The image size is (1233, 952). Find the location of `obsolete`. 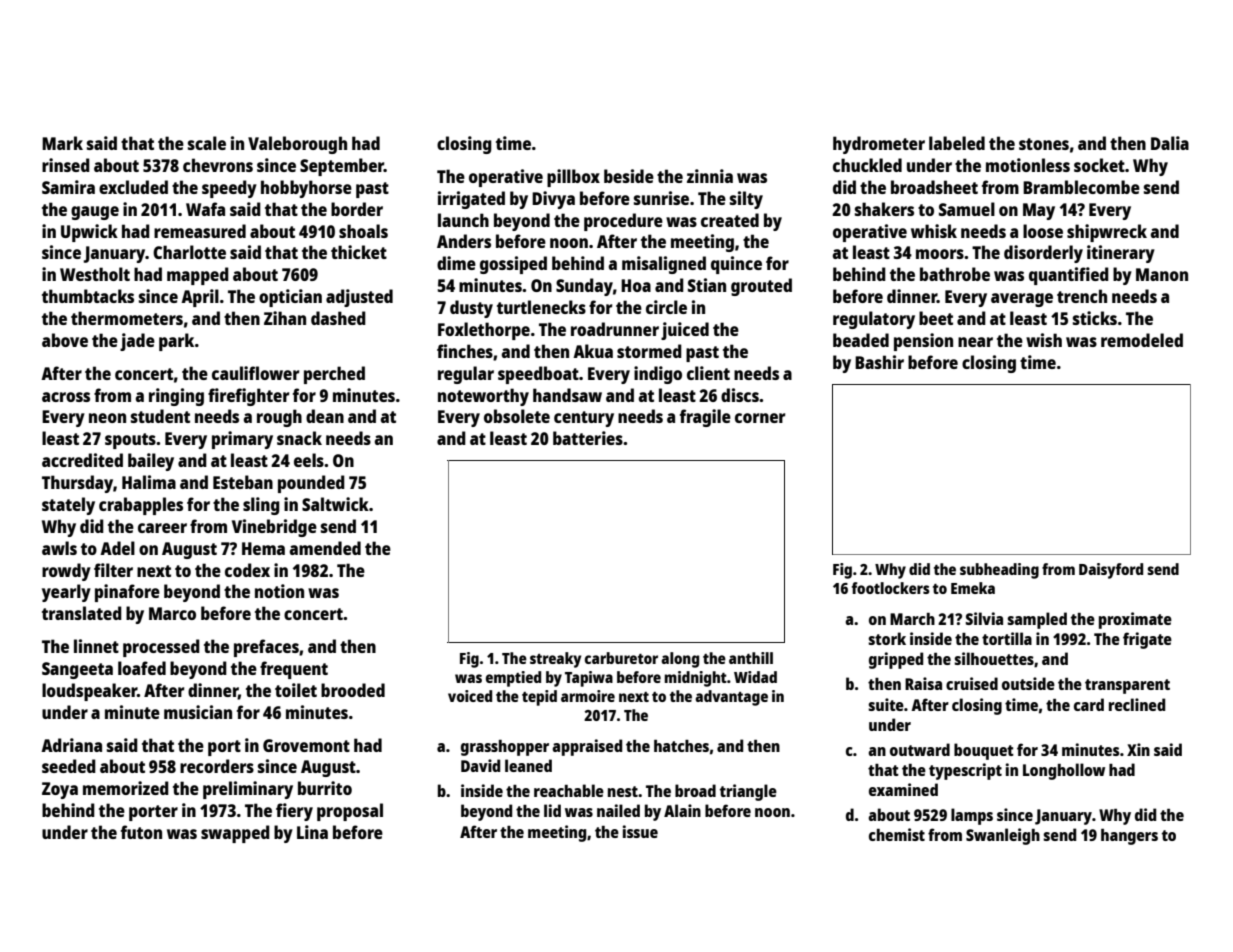

obsolete is located at coordinates (517, 416).
